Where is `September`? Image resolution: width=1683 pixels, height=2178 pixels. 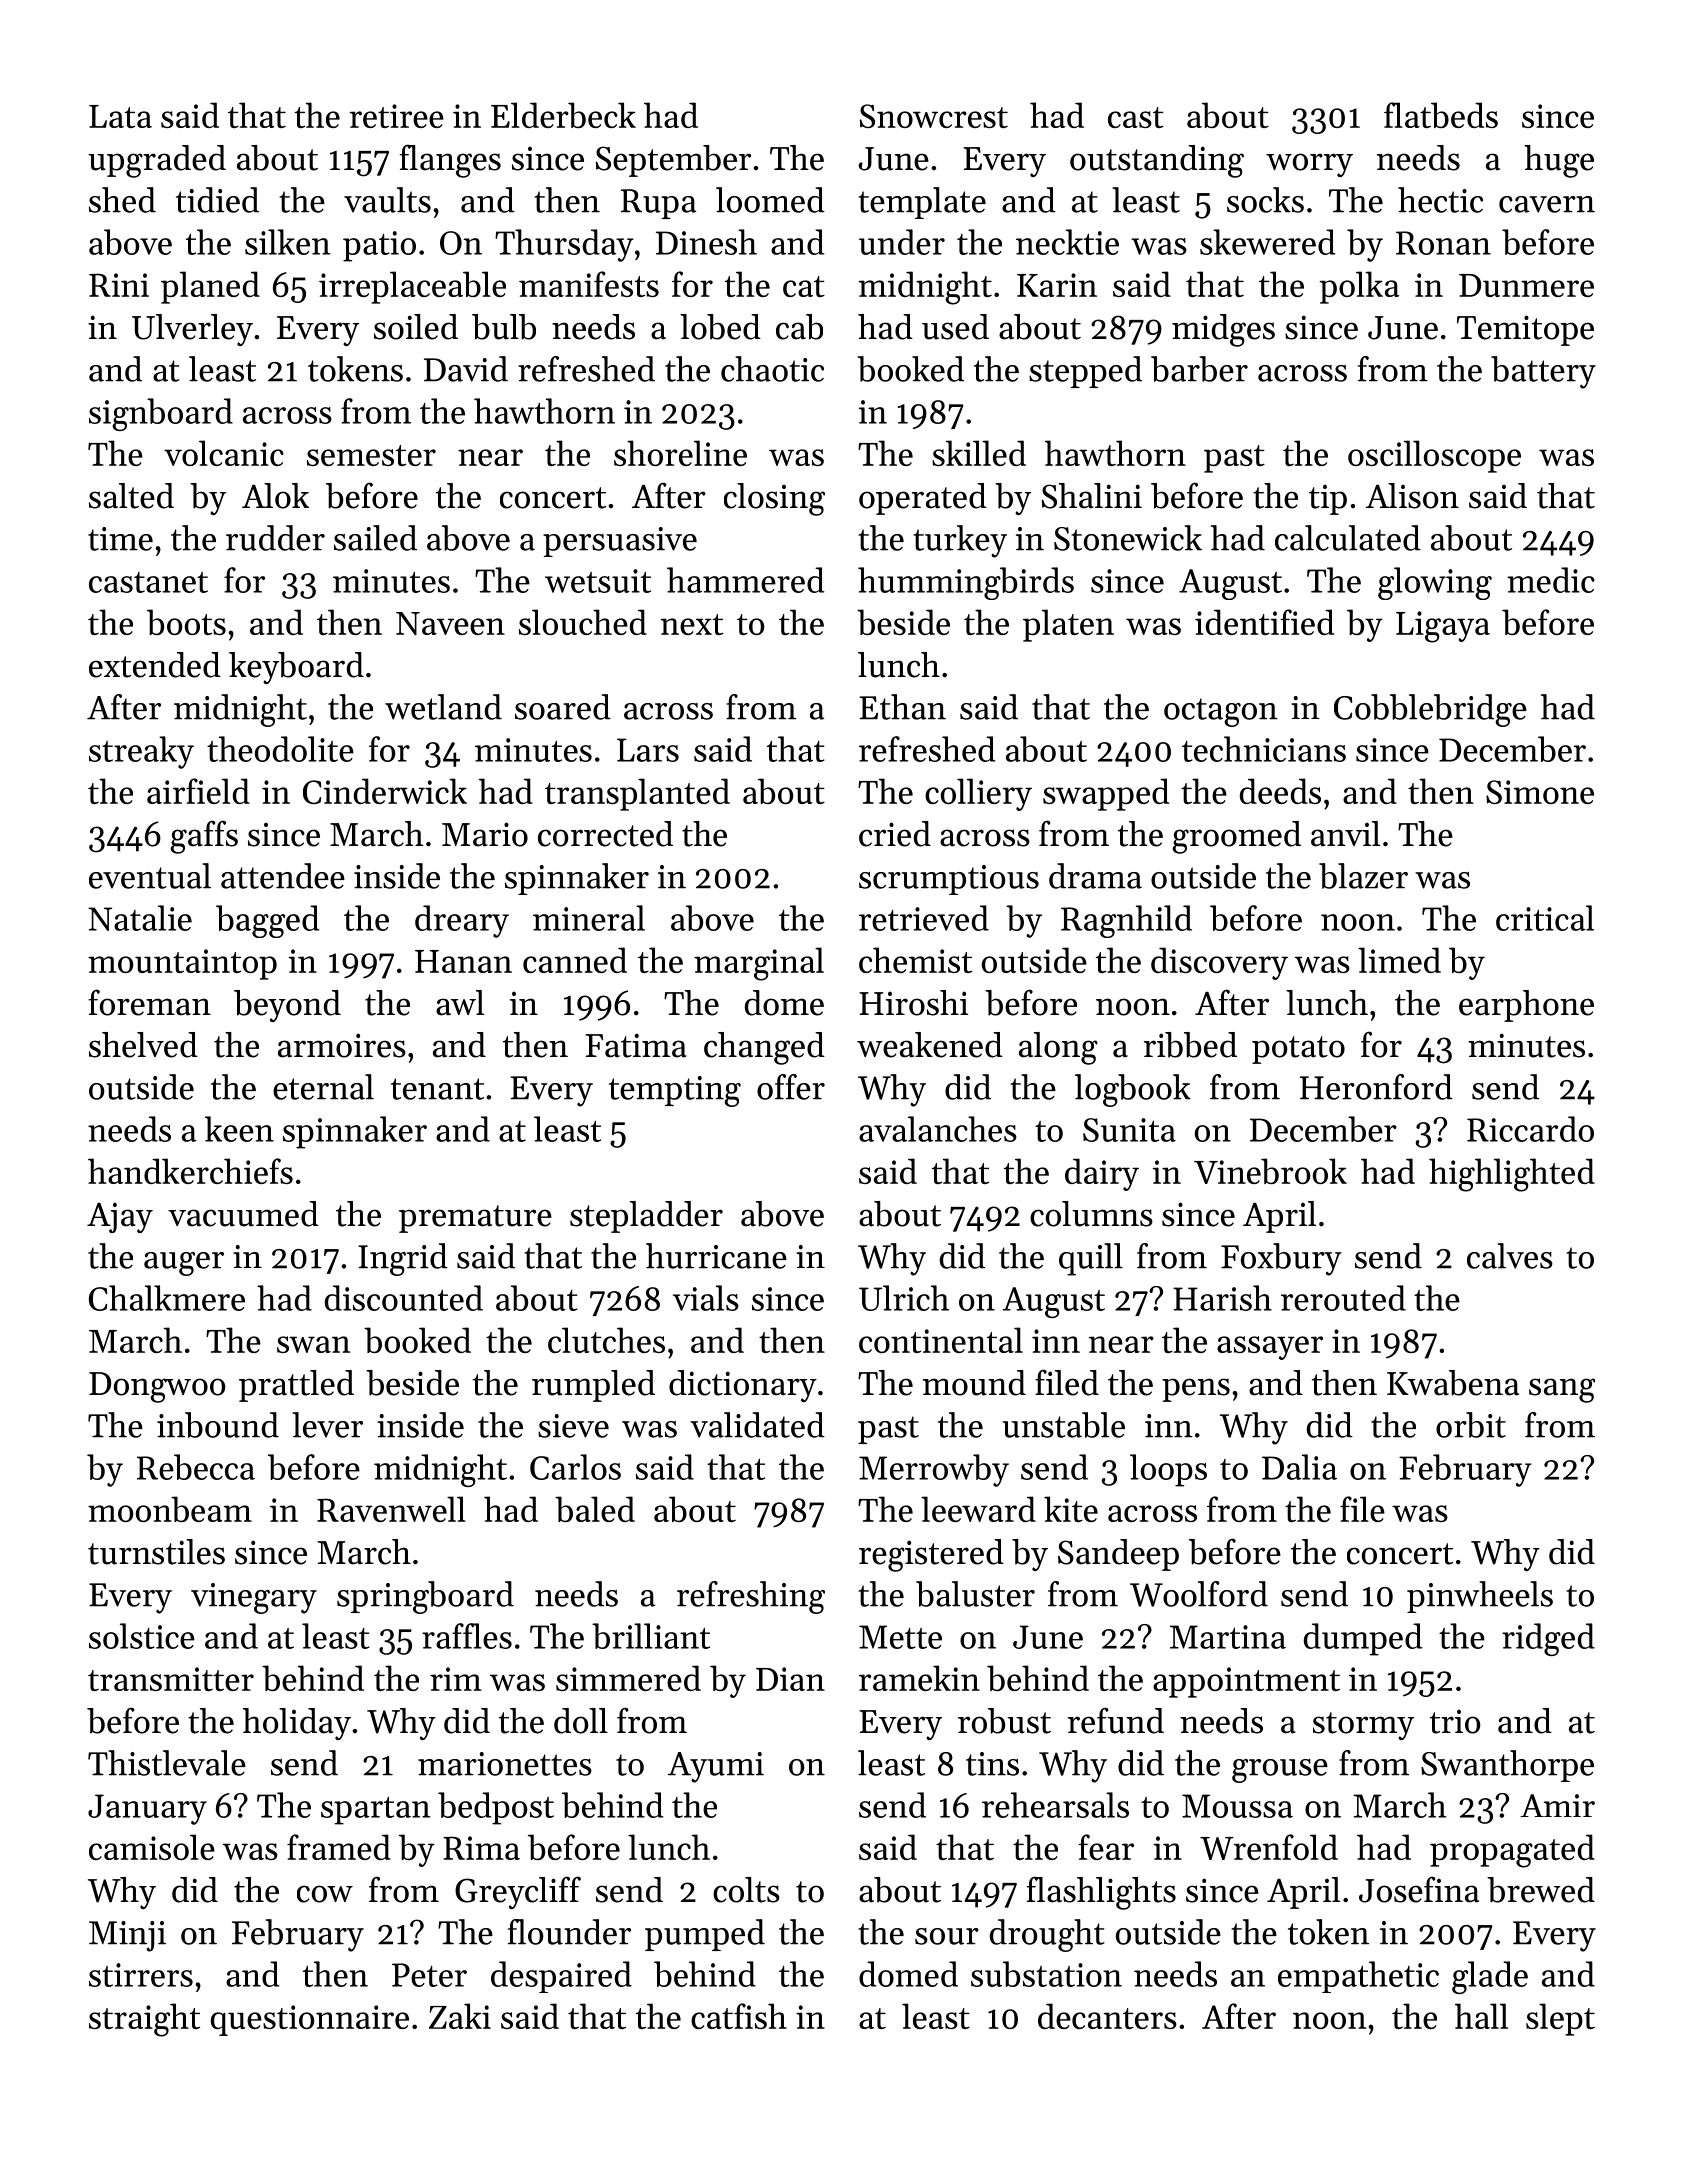
September is located at coordinates (673, 161).
